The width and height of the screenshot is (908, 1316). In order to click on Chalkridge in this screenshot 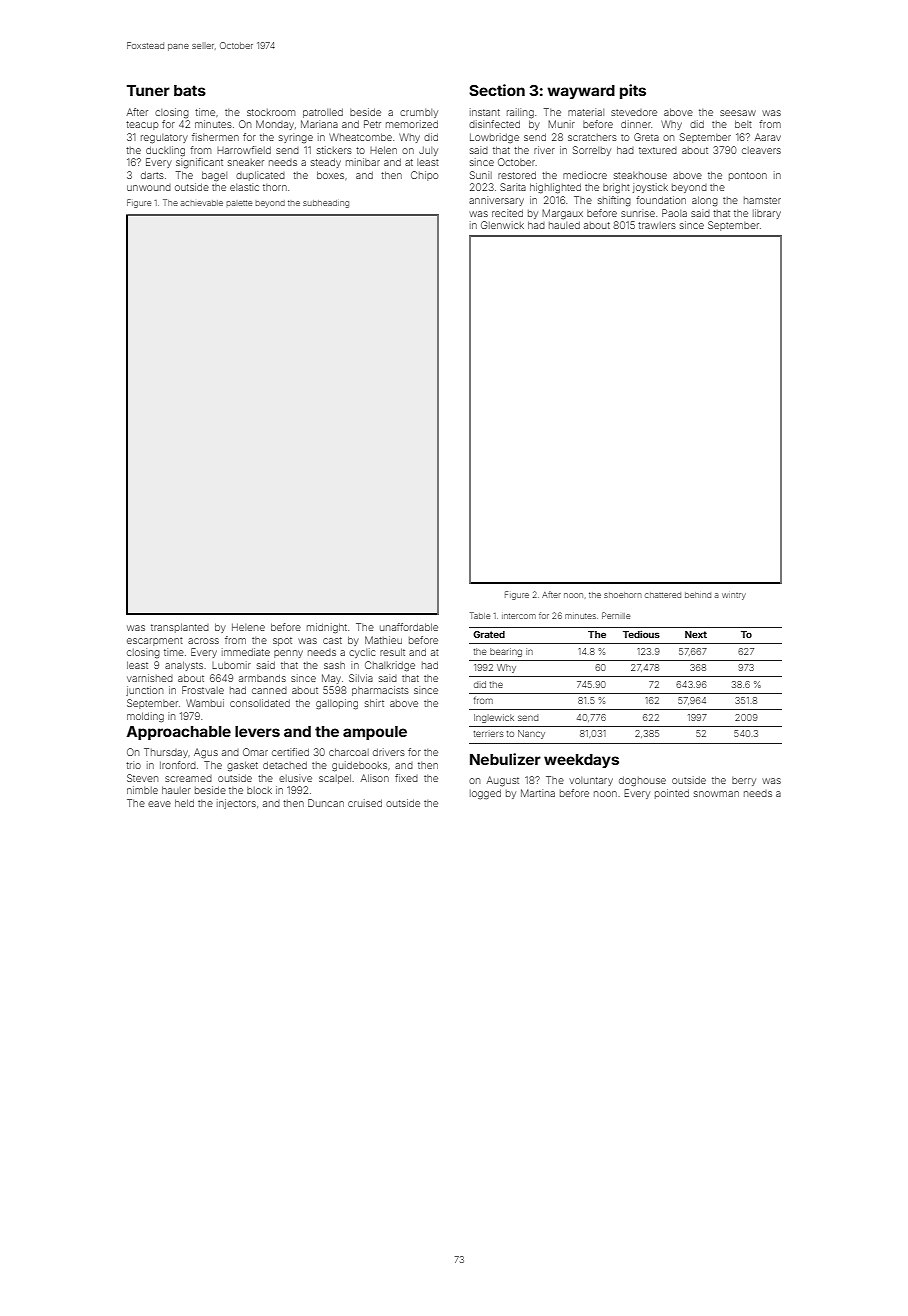, I will do `click(390, 666)`.
